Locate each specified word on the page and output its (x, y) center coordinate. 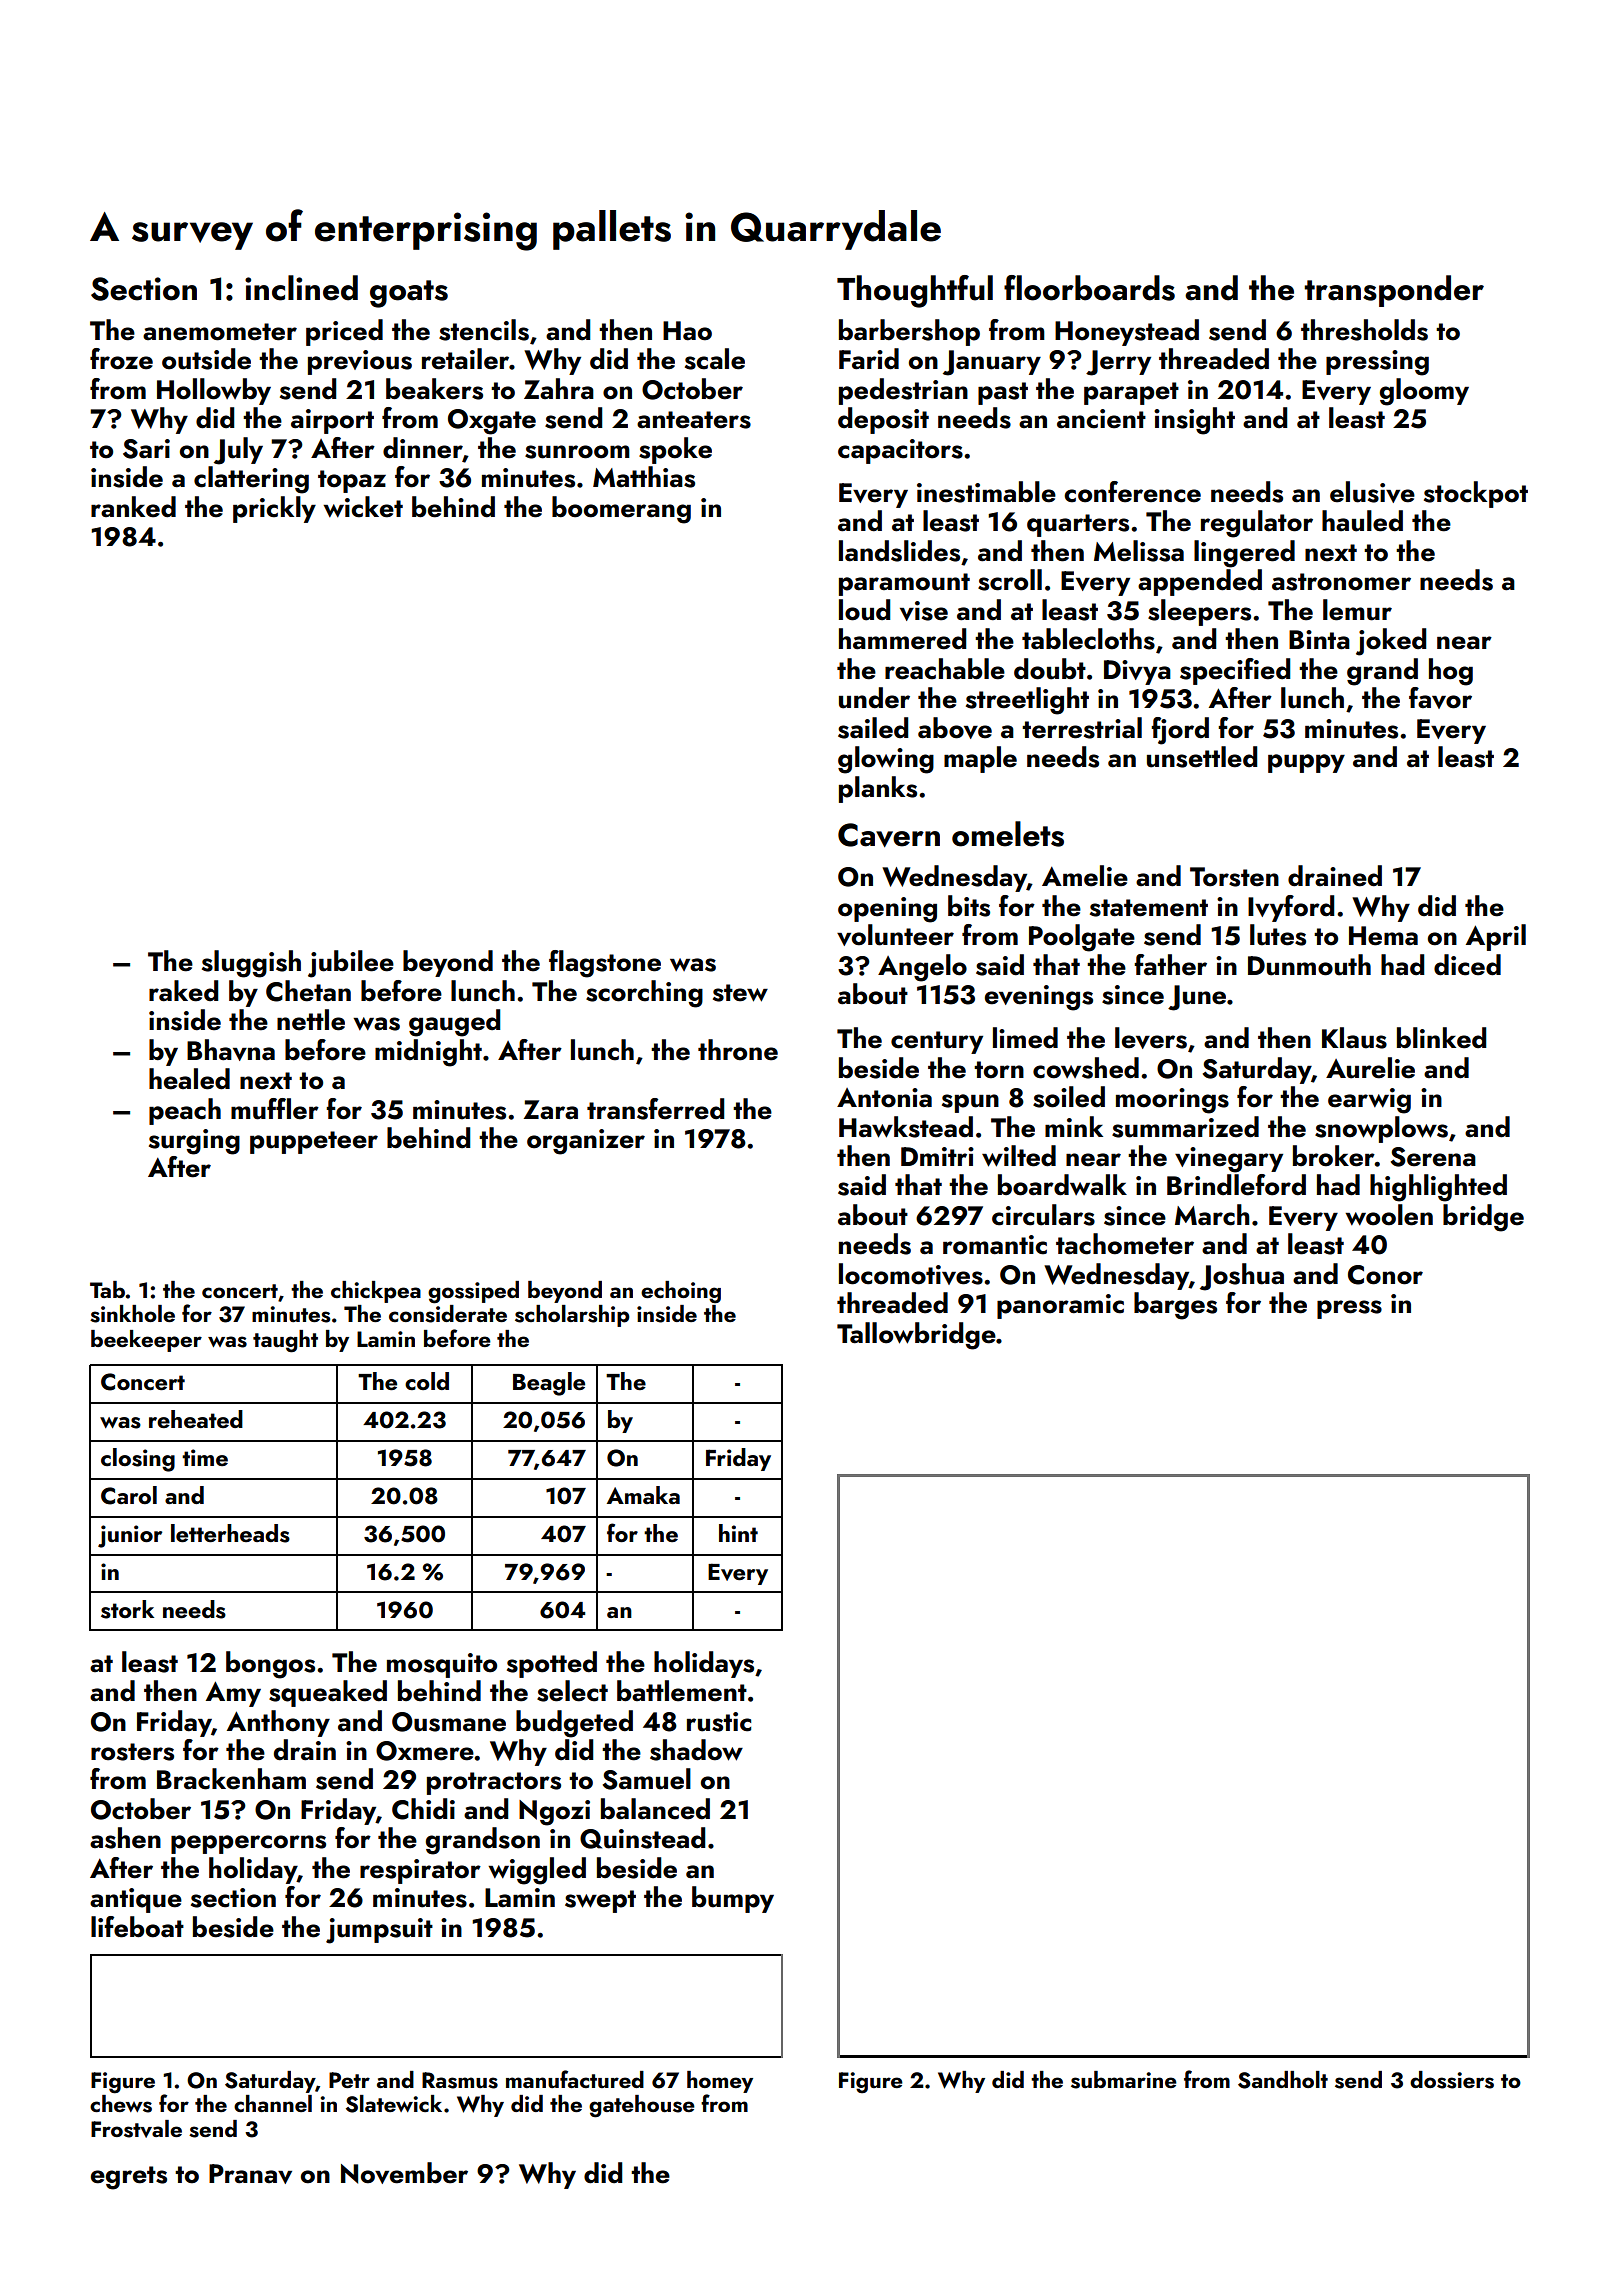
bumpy (733, 1899)
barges (1175, 1306)
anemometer (220, 332)
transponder (1394, 291)
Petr (349, 2080)
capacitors (900, 451)
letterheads (230, 1533)
